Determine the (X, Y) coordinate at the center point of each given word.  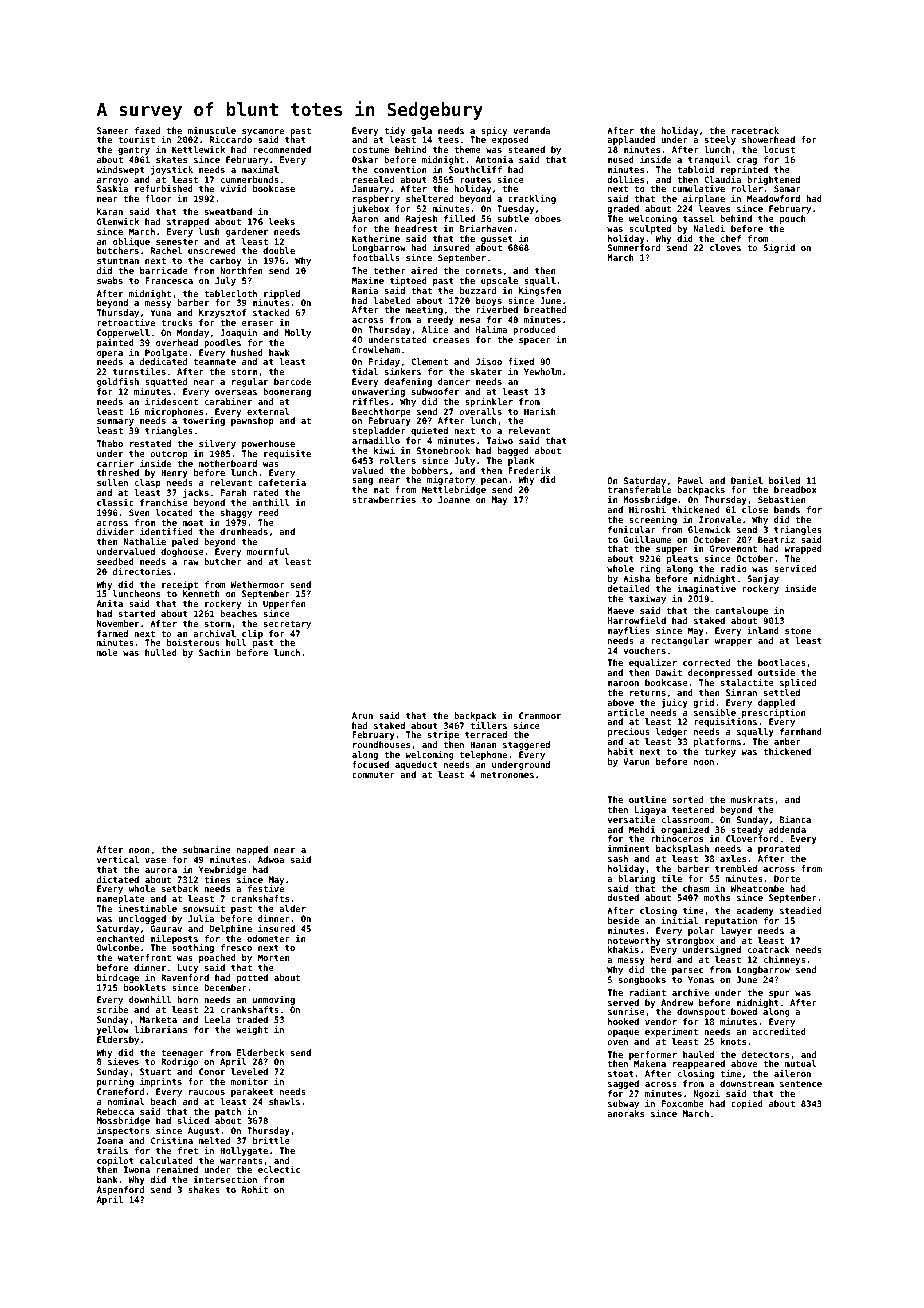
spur (779, 994)
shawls (284, 1101)
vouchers (645, 650)
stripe (443, 735)
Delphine (231, 929)
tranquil (709, 160)
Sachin (214, 652)
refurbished (164, 188)
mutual (801, 1063)
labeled (391, 300)
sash (618, 858)
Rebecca (115, 1111)
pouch (793, 219)
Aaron (365, 218)
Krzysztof (222, 313)
